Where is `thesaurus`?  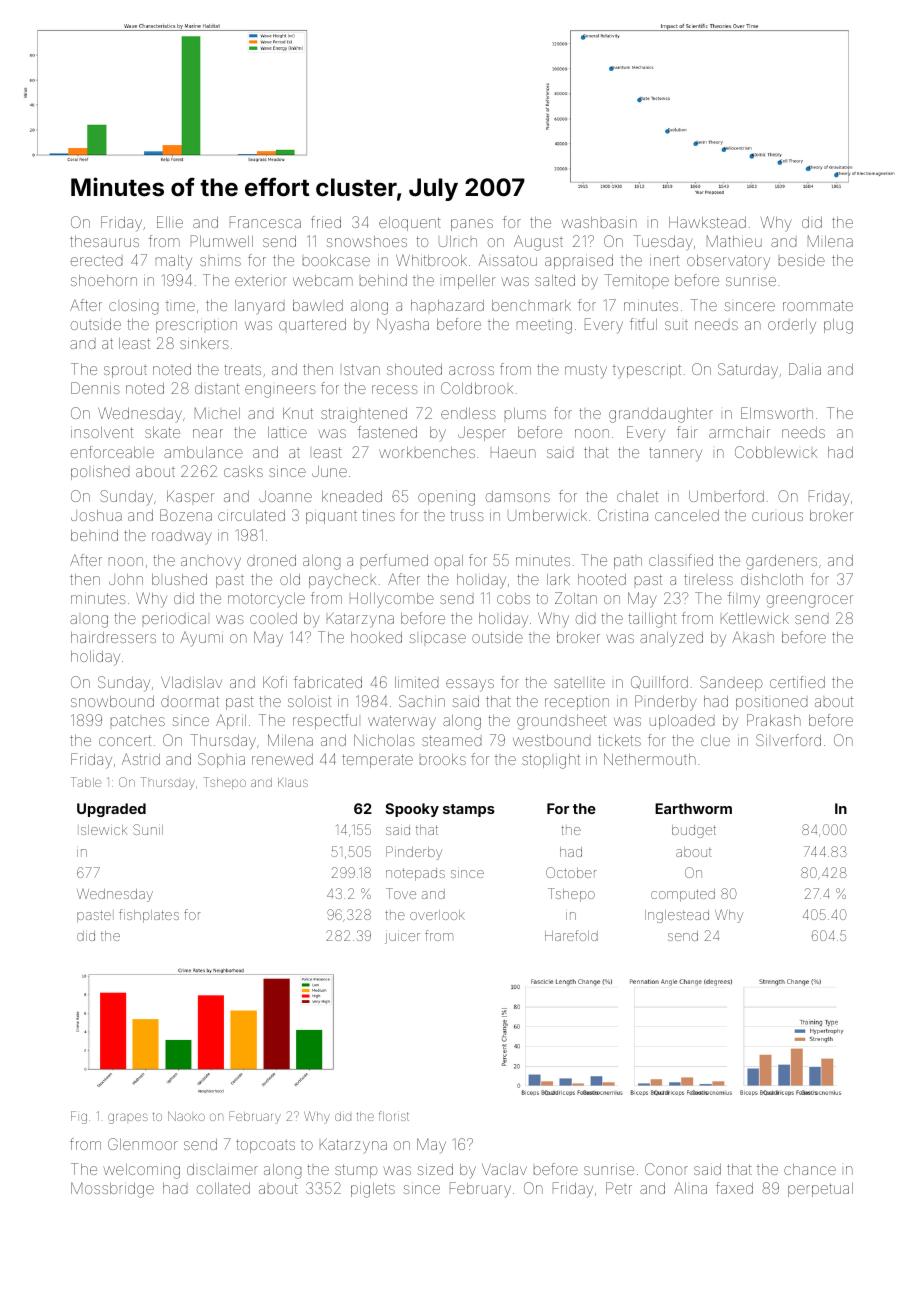
thesaurus is located at coordinates (104, 241).
